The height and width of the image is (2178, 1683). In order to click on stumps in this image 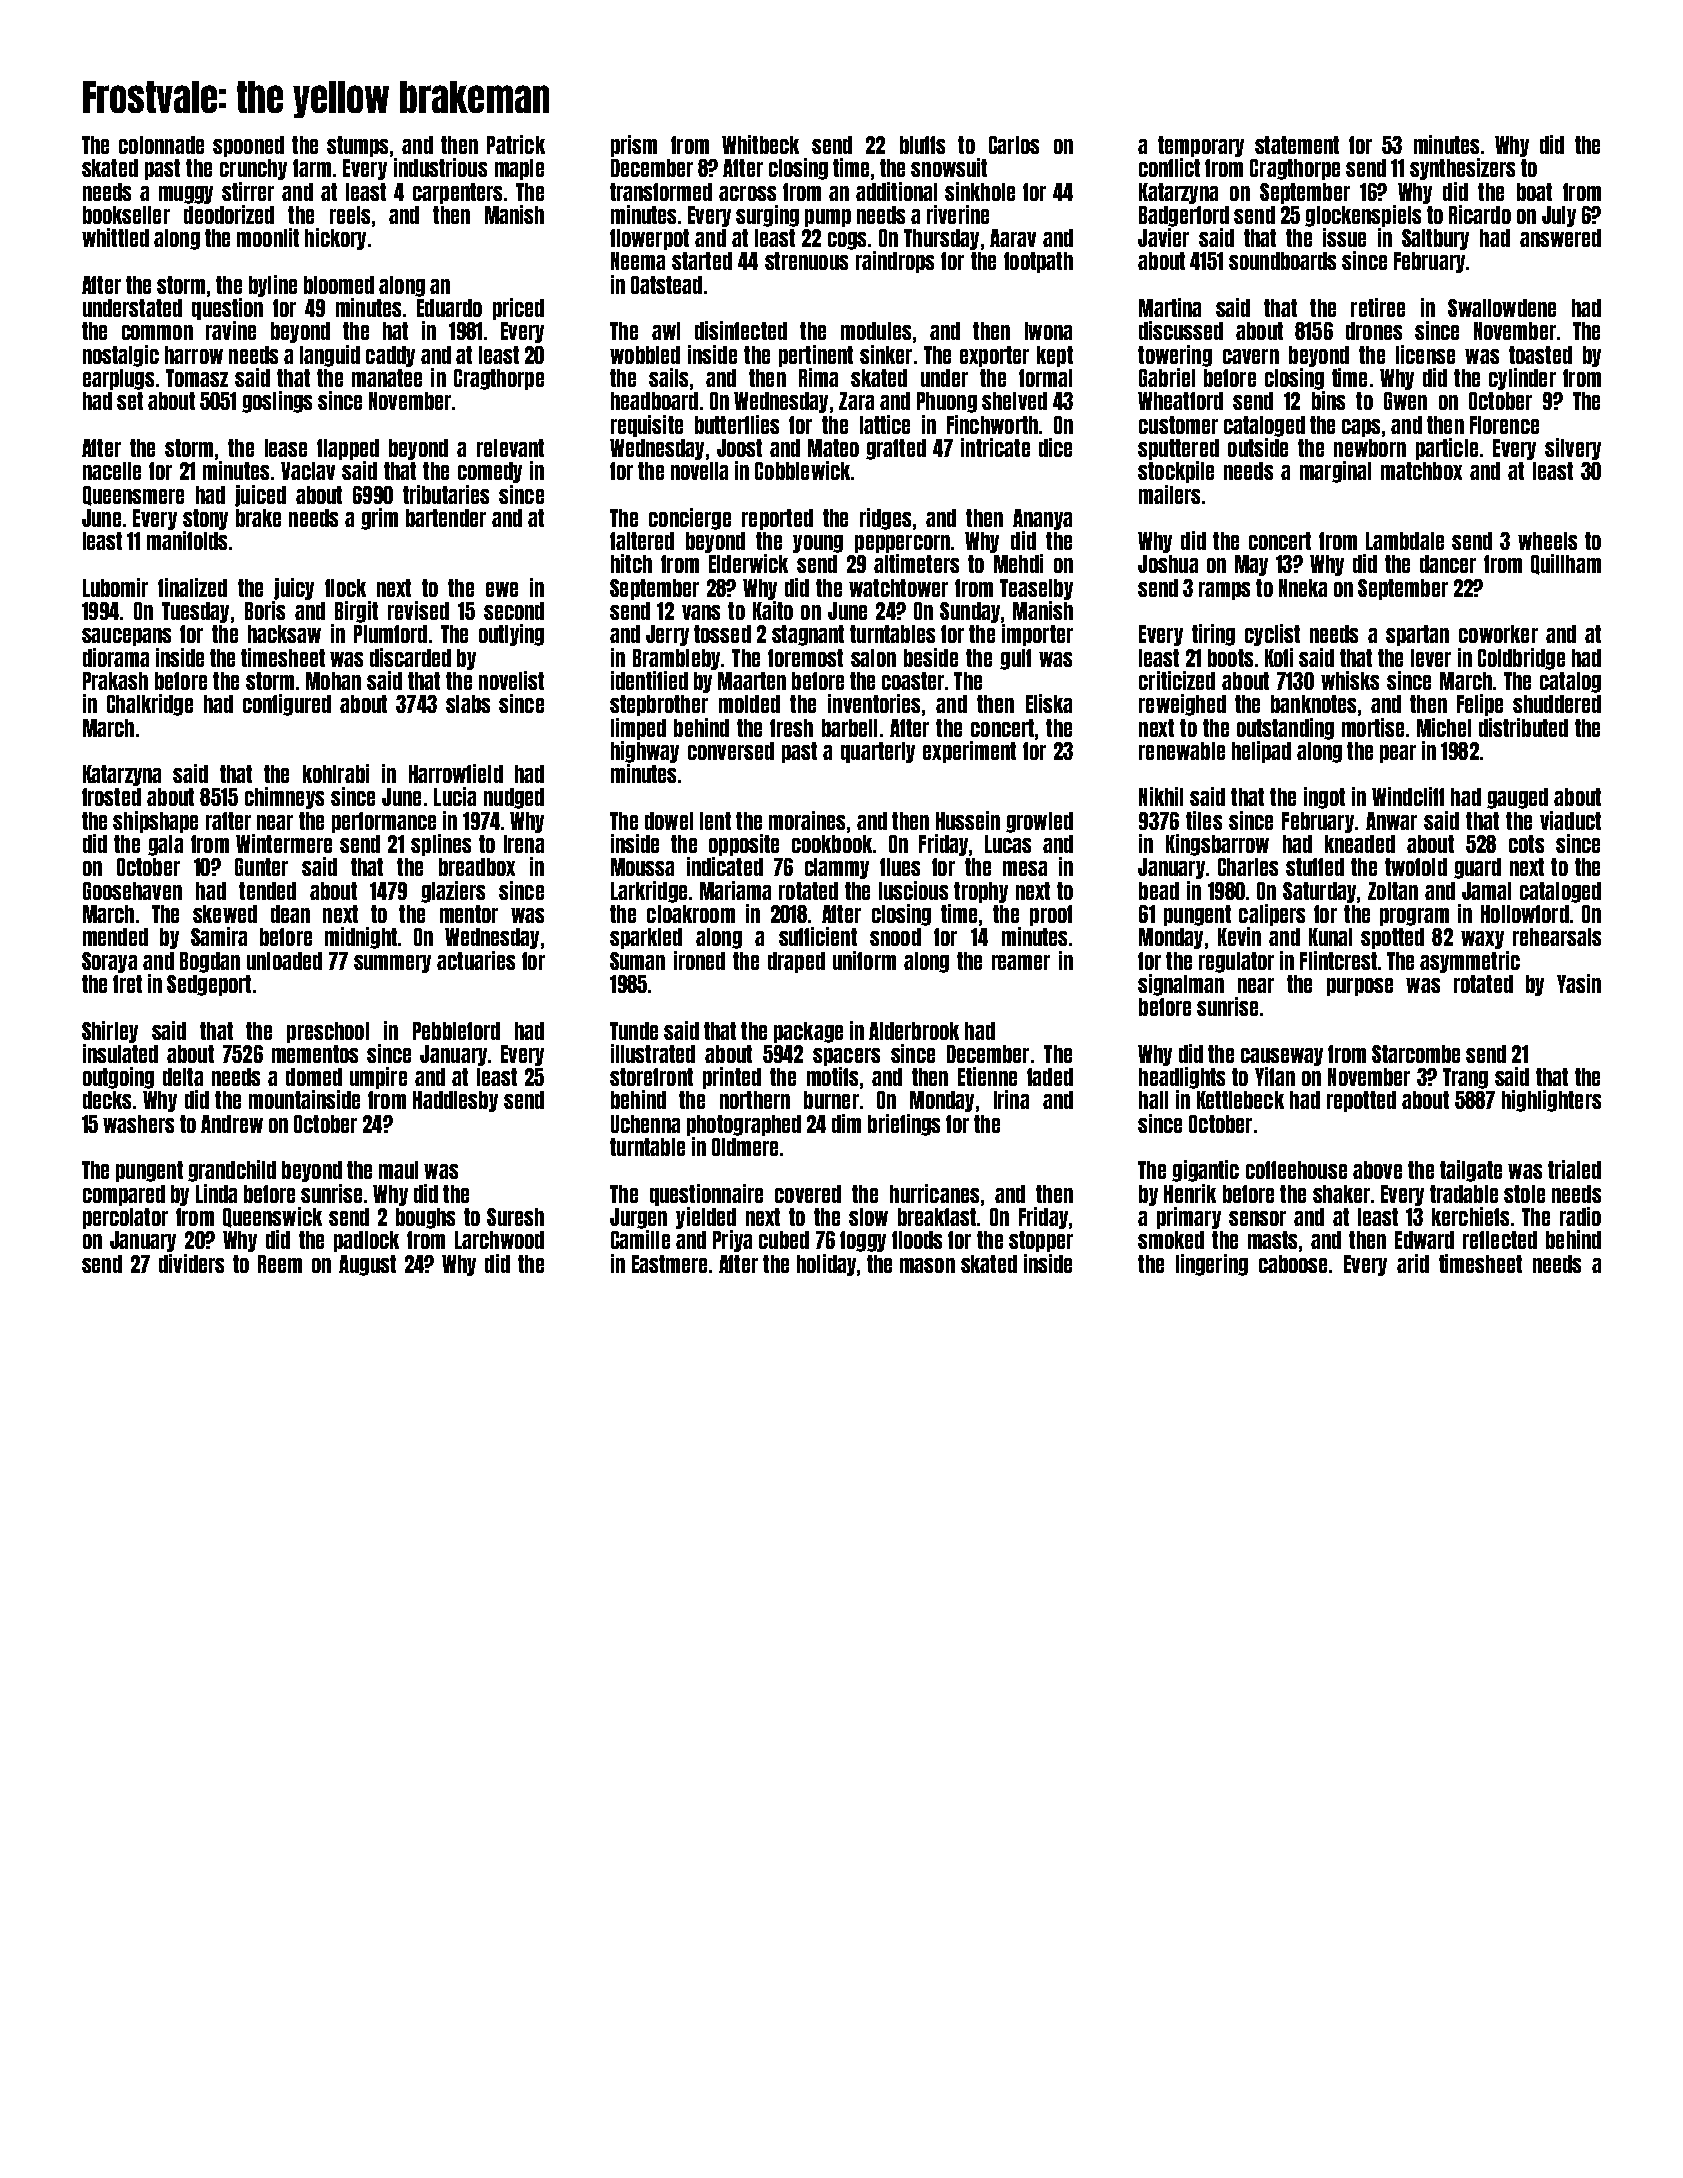, I will do `click(357, 146)`.
